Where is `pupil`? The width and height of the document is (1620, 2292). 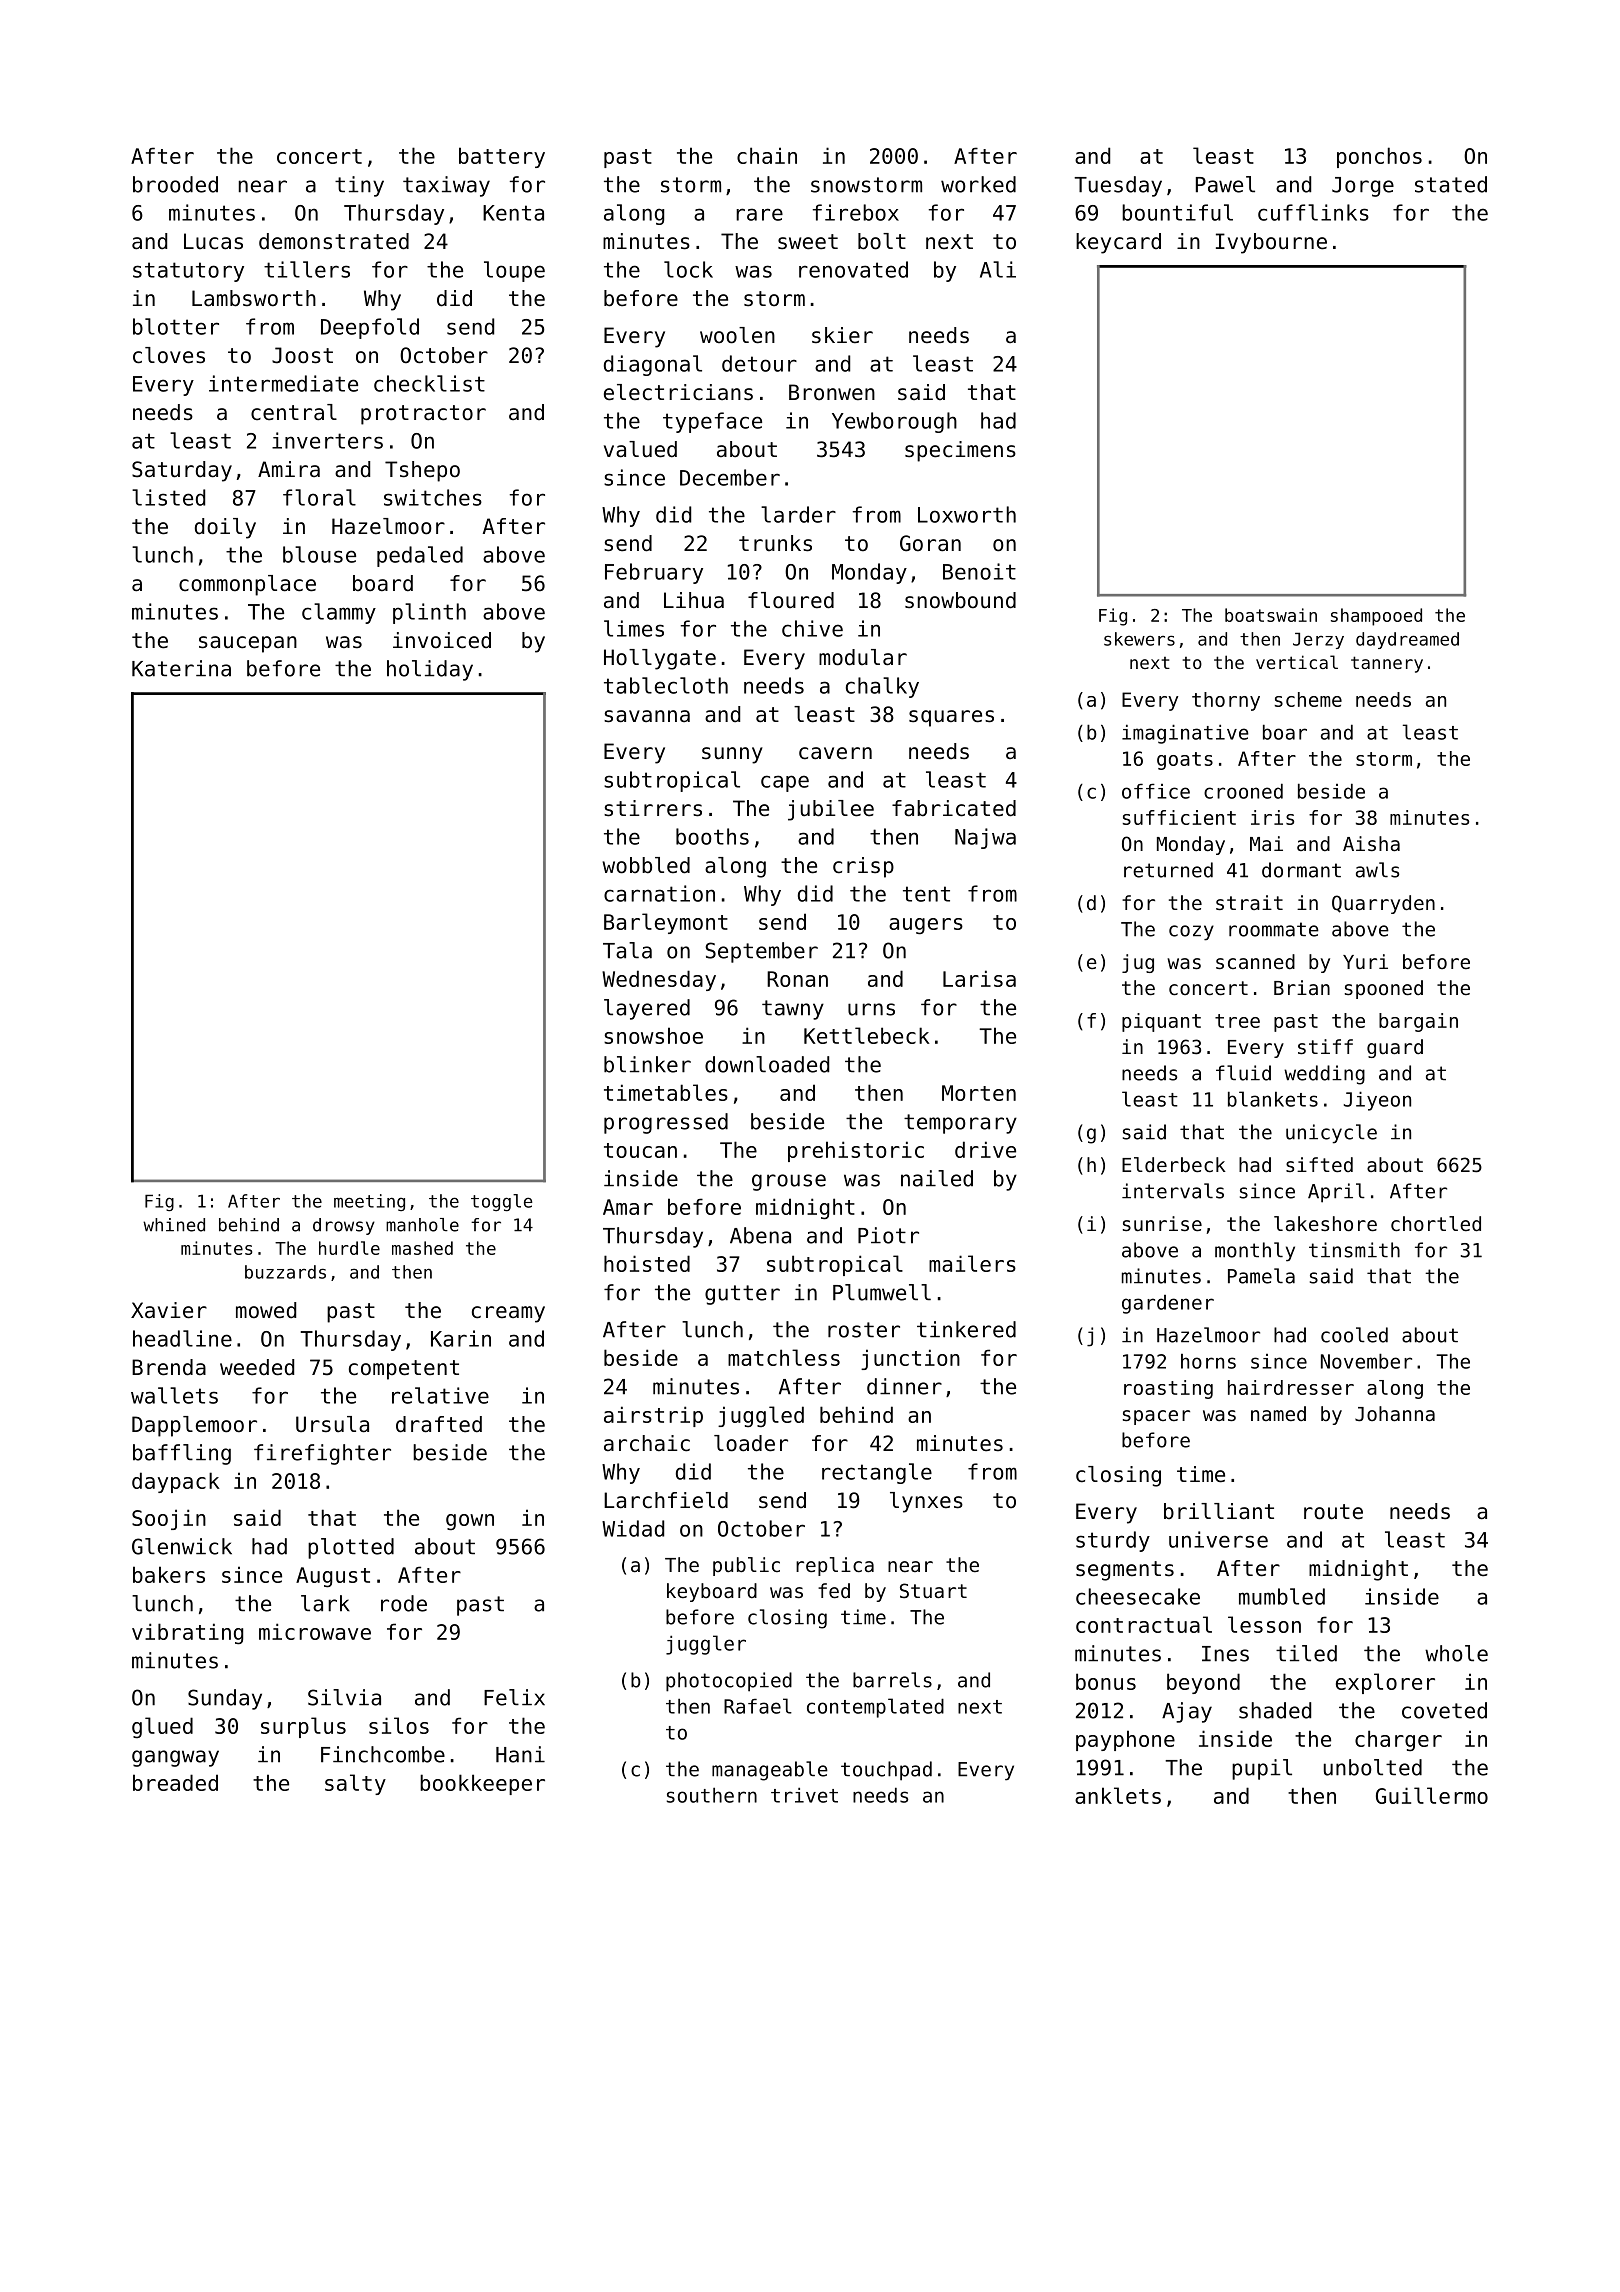 pupil is located at coordinates (1262, 1769).
